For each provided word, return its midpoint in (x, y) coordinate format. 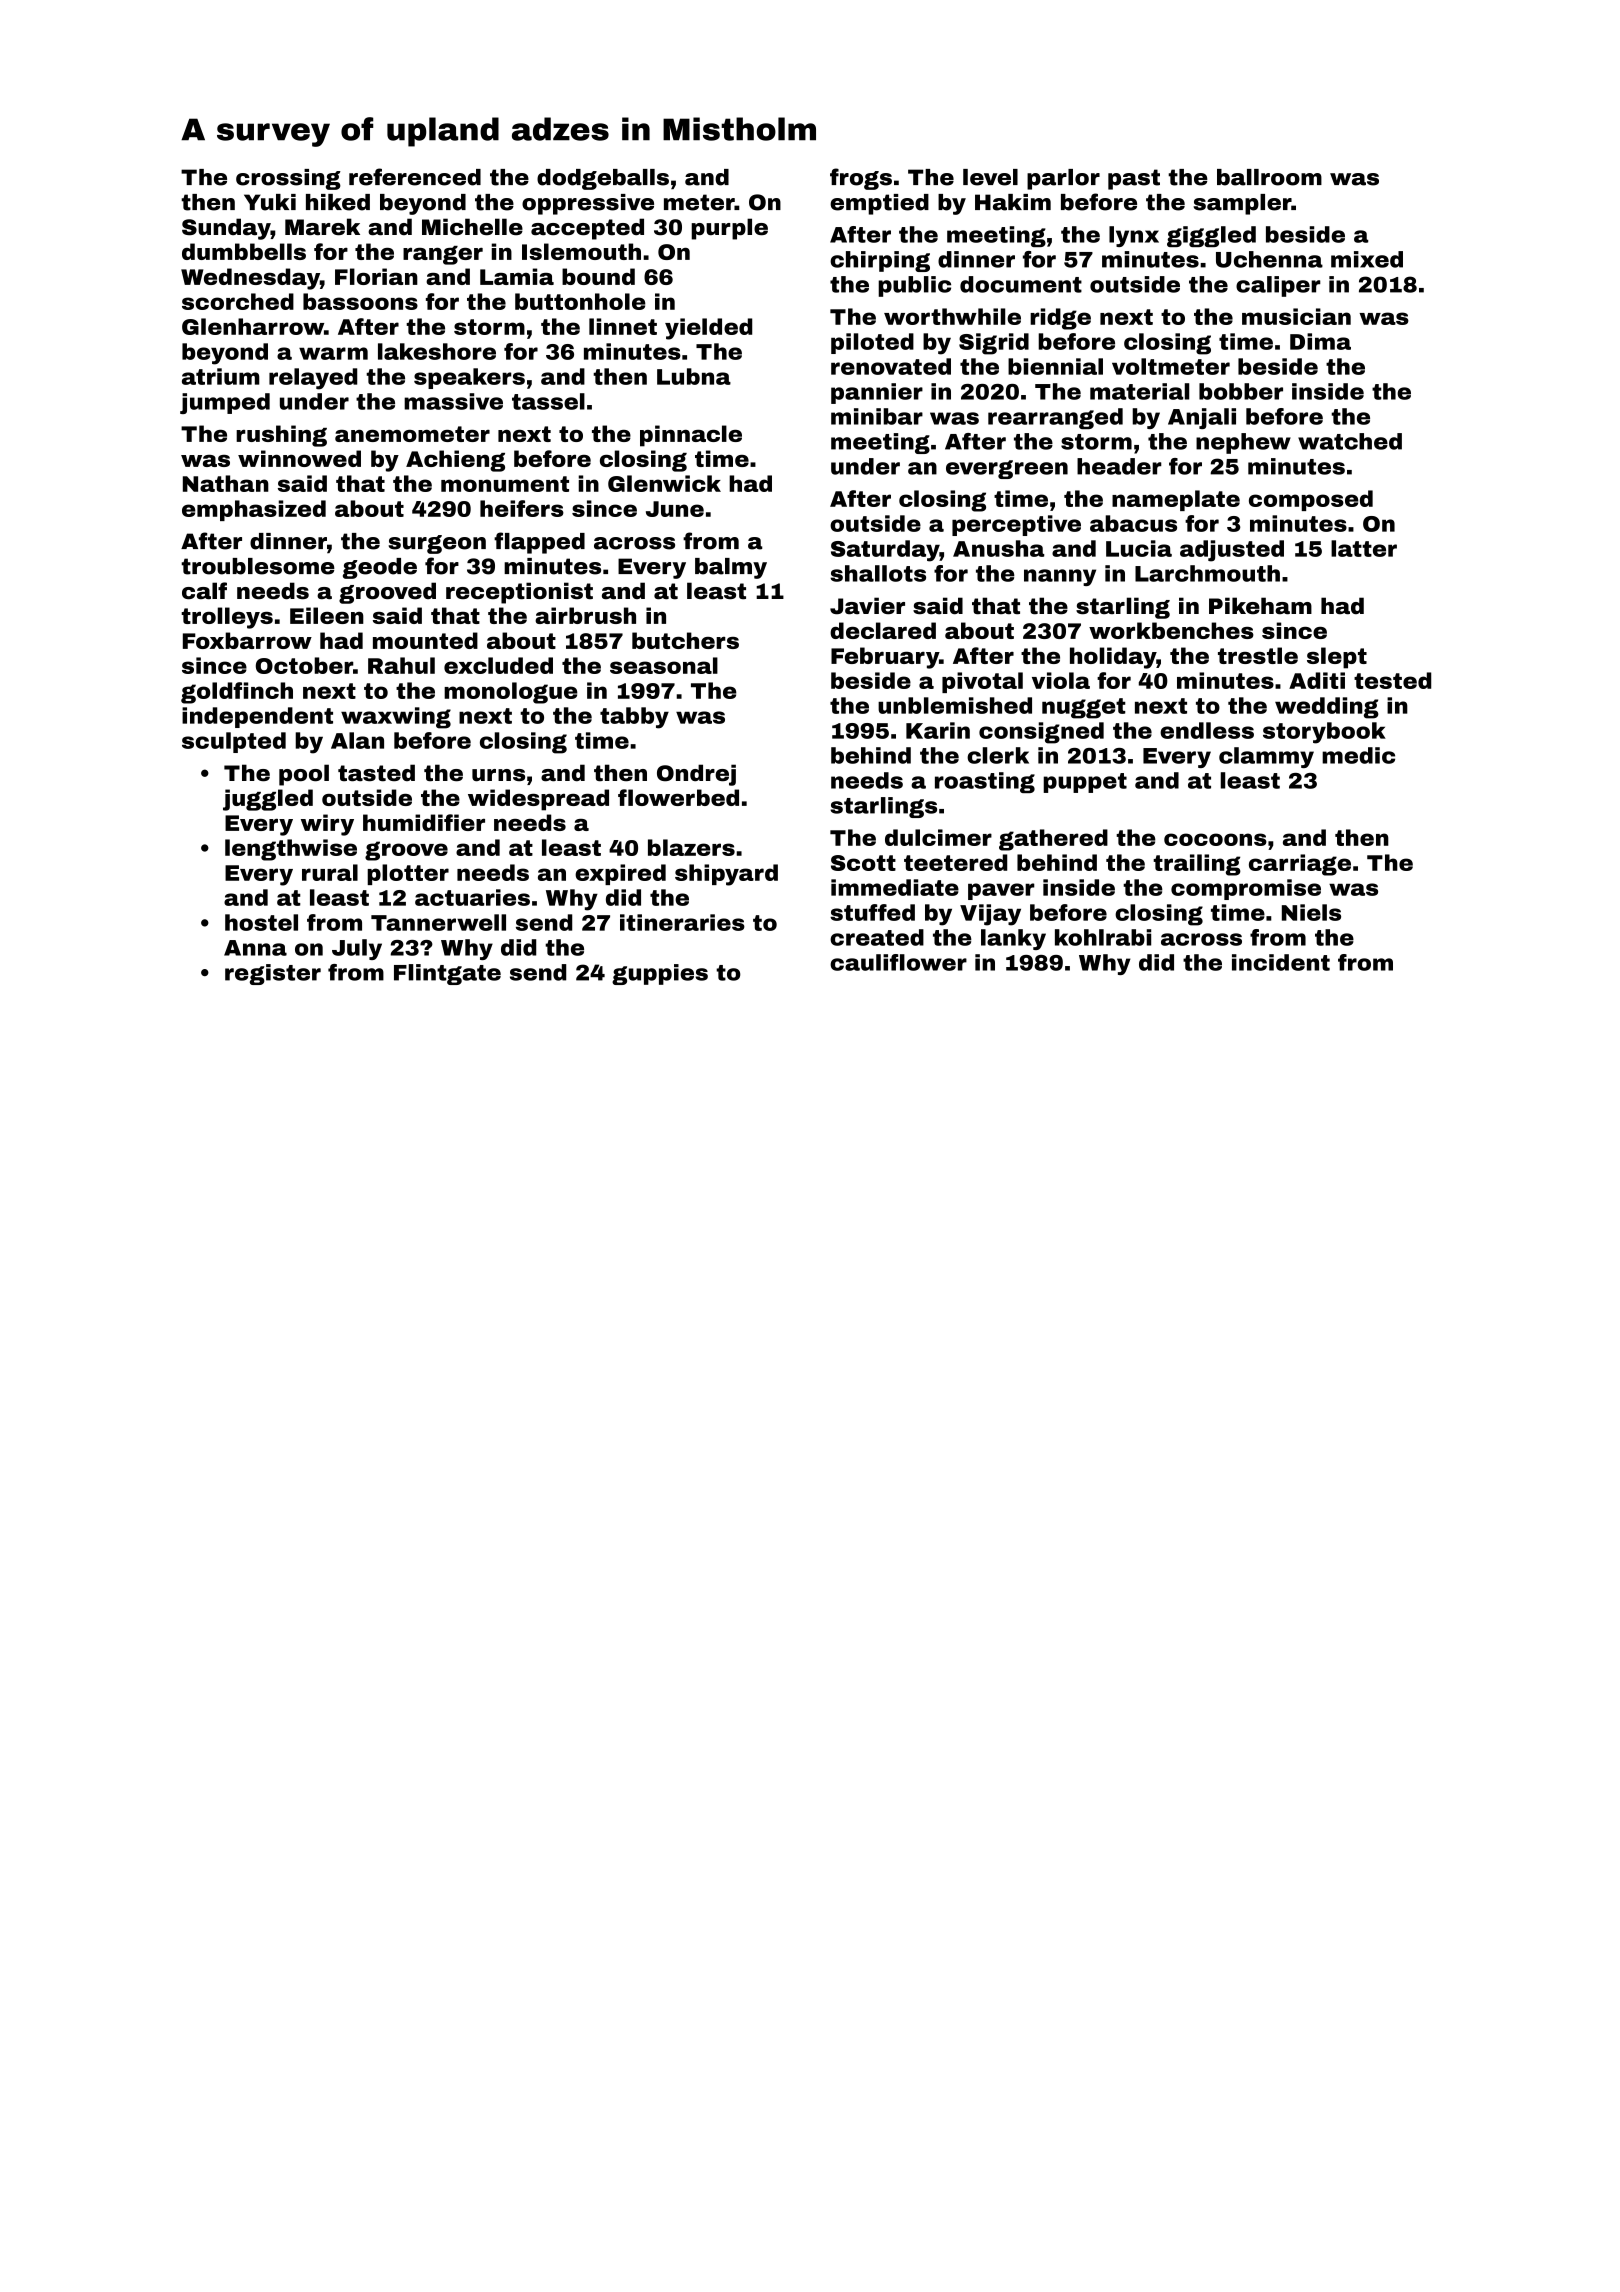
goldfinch (237, 693)
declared (883, 630)
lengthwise (291, 850)
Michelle (472, 227)
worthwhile (952, 316)
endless (1207, 730)
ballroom (1269, 177)
